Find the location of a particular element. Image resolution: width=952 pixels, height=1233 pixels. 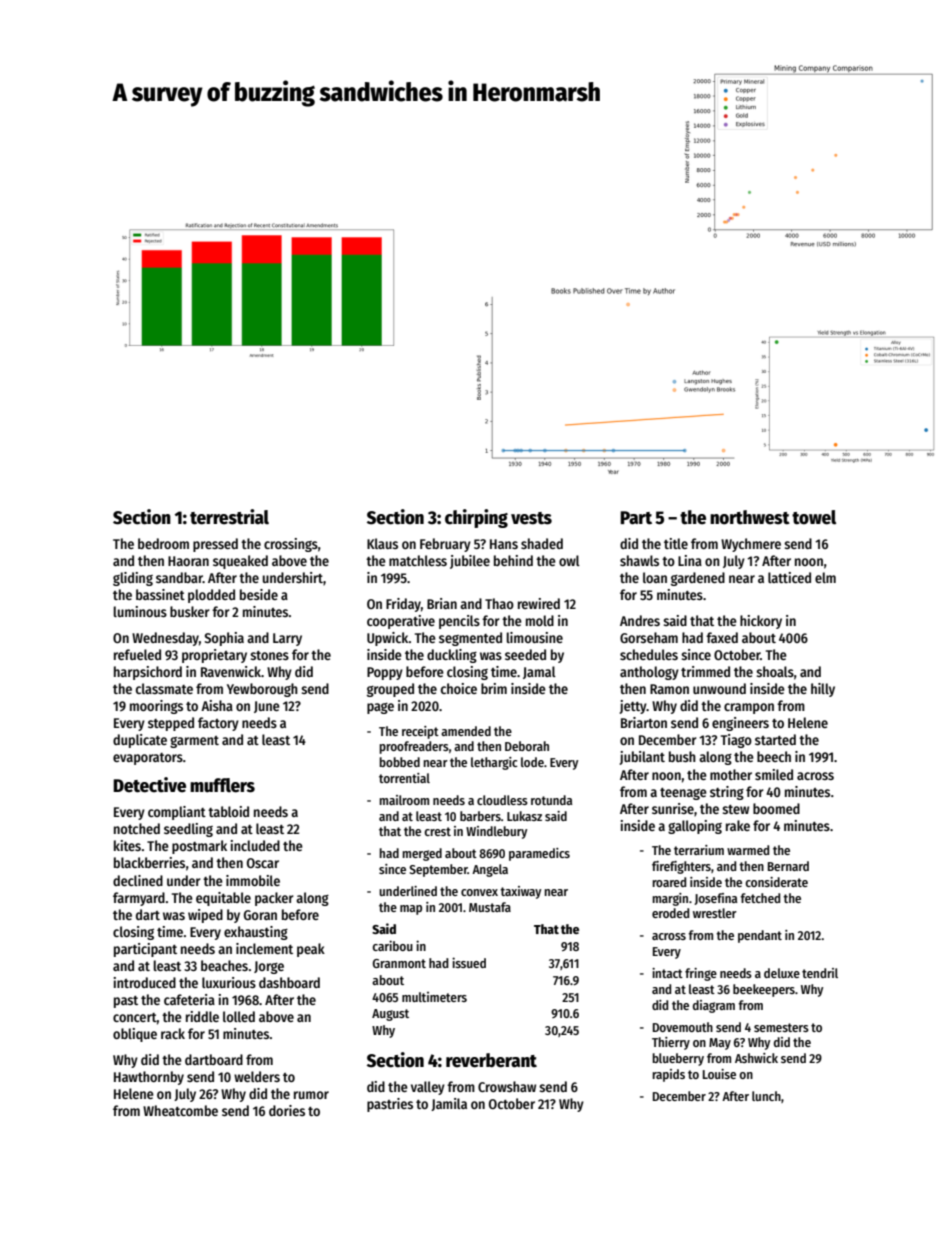

merged is located at coordinates (422, 854).
